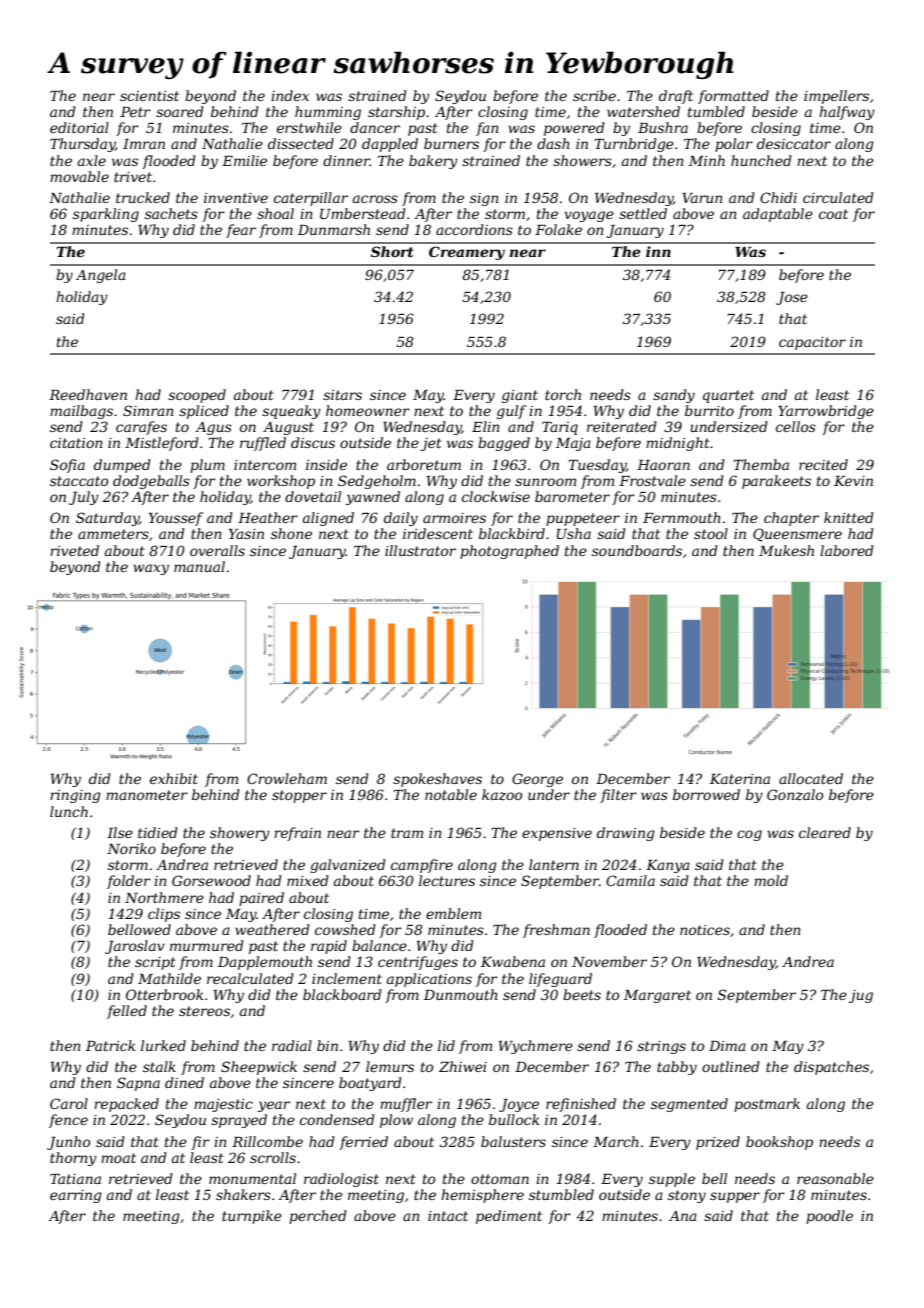 Image resolution: width=924 pixels, height=1308 pixels. Describe the element at coordinates (826, 412) in the document. I see `Yarrowbridge` at that location.
